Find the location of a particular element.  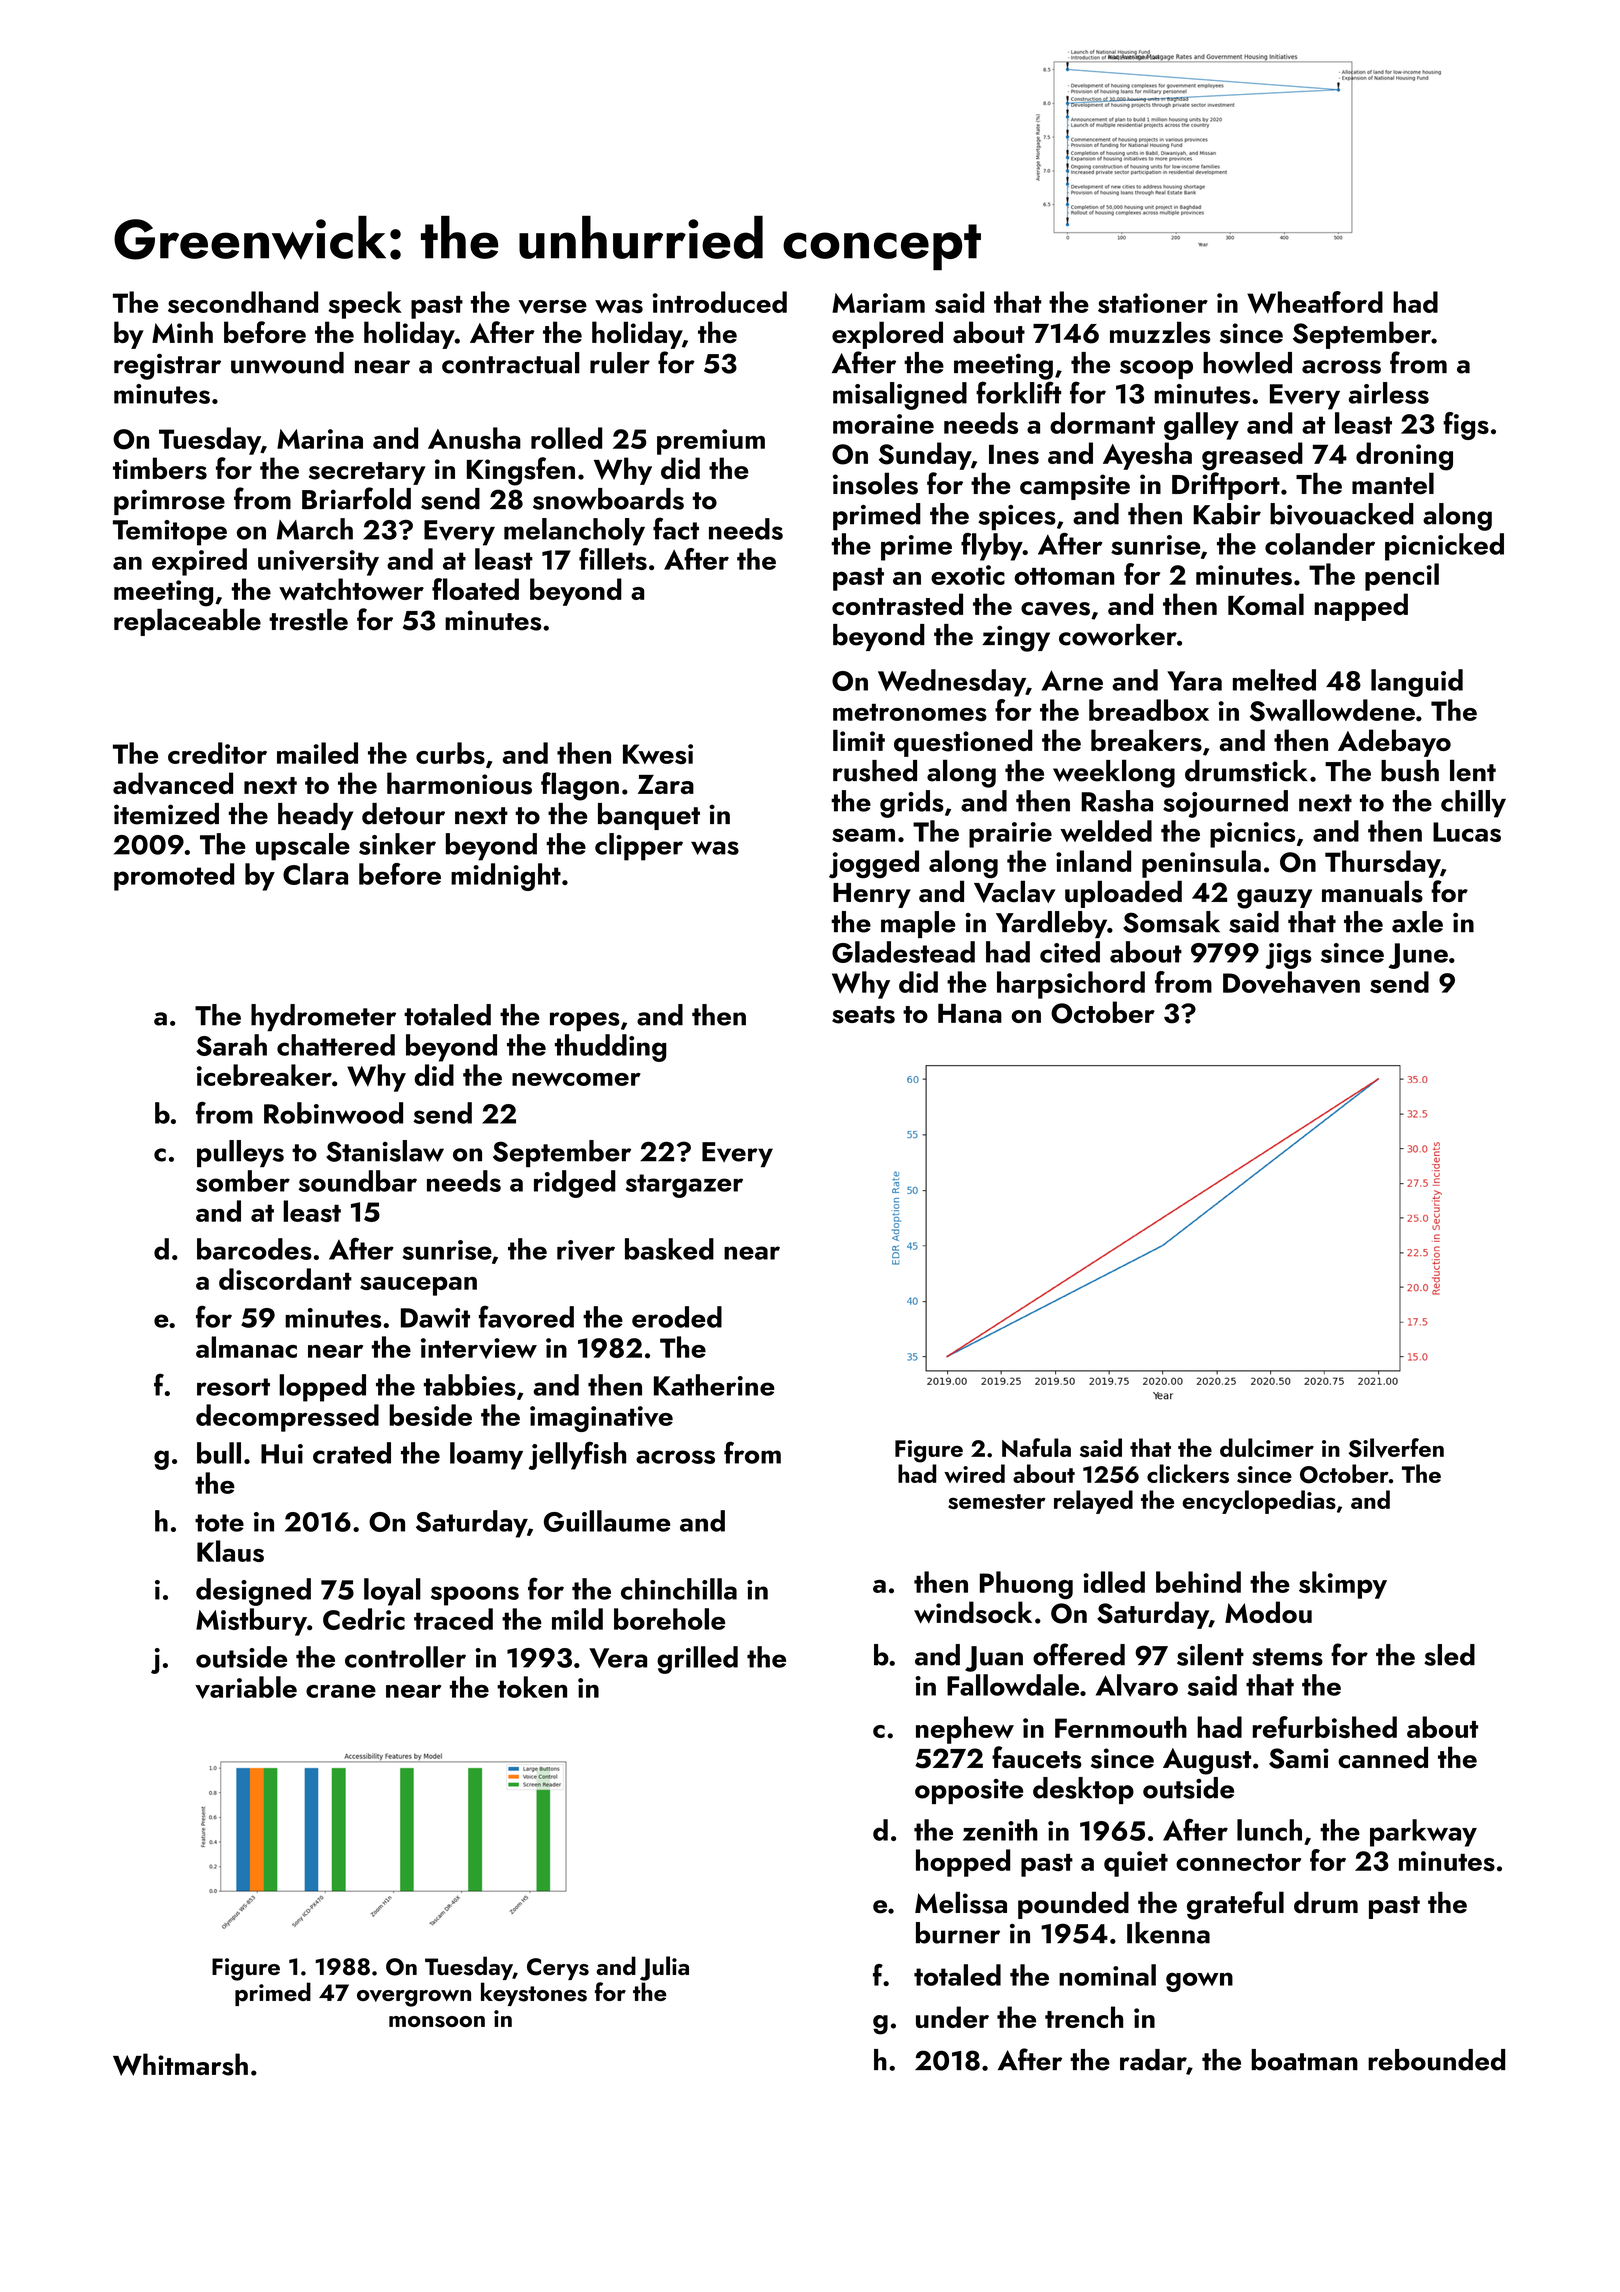

questioned is located at coordinates (963, 743).
